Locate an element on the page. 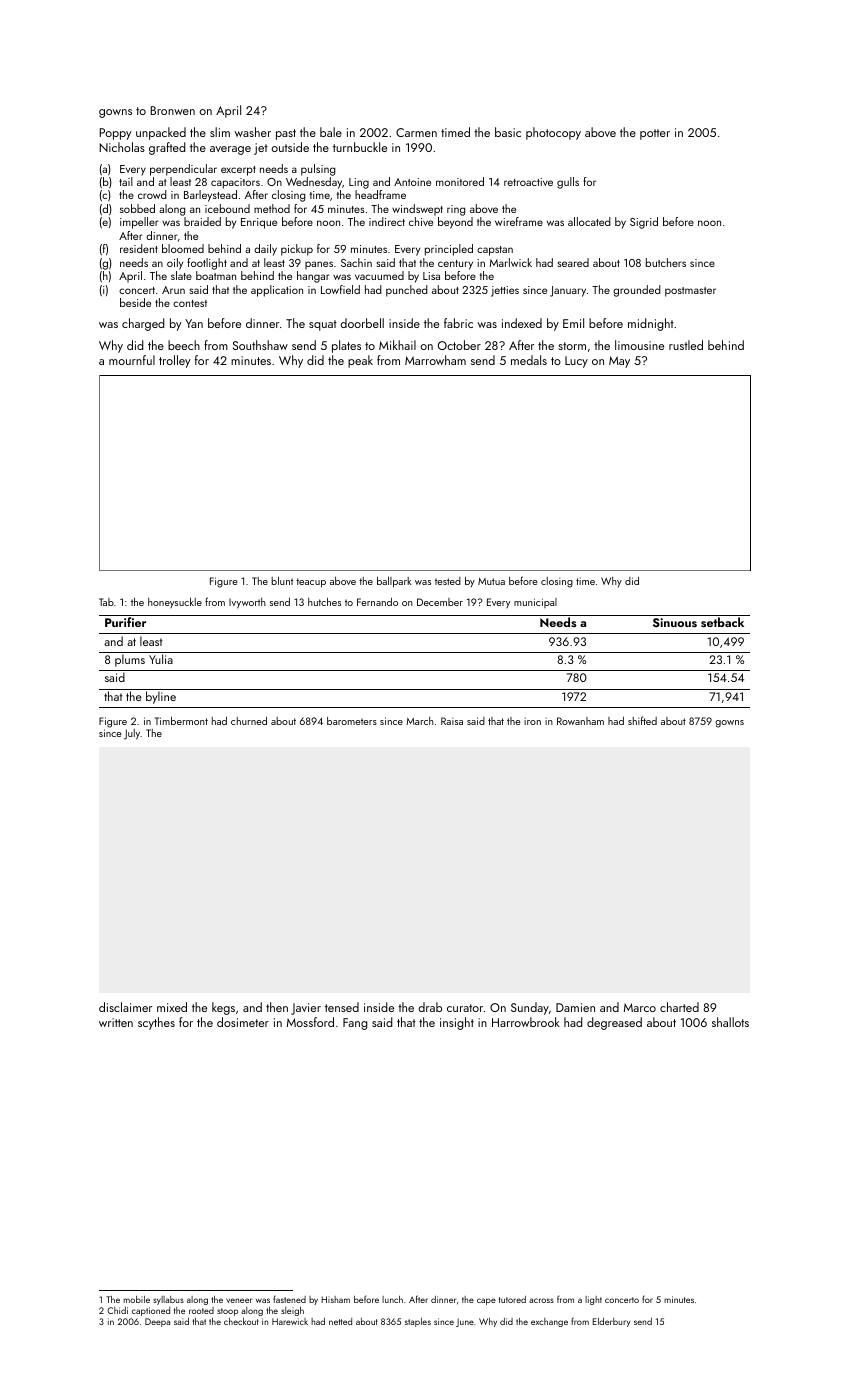 The width and height of the page is (849, 1400). barometers is located at coordinates (352, 721).
